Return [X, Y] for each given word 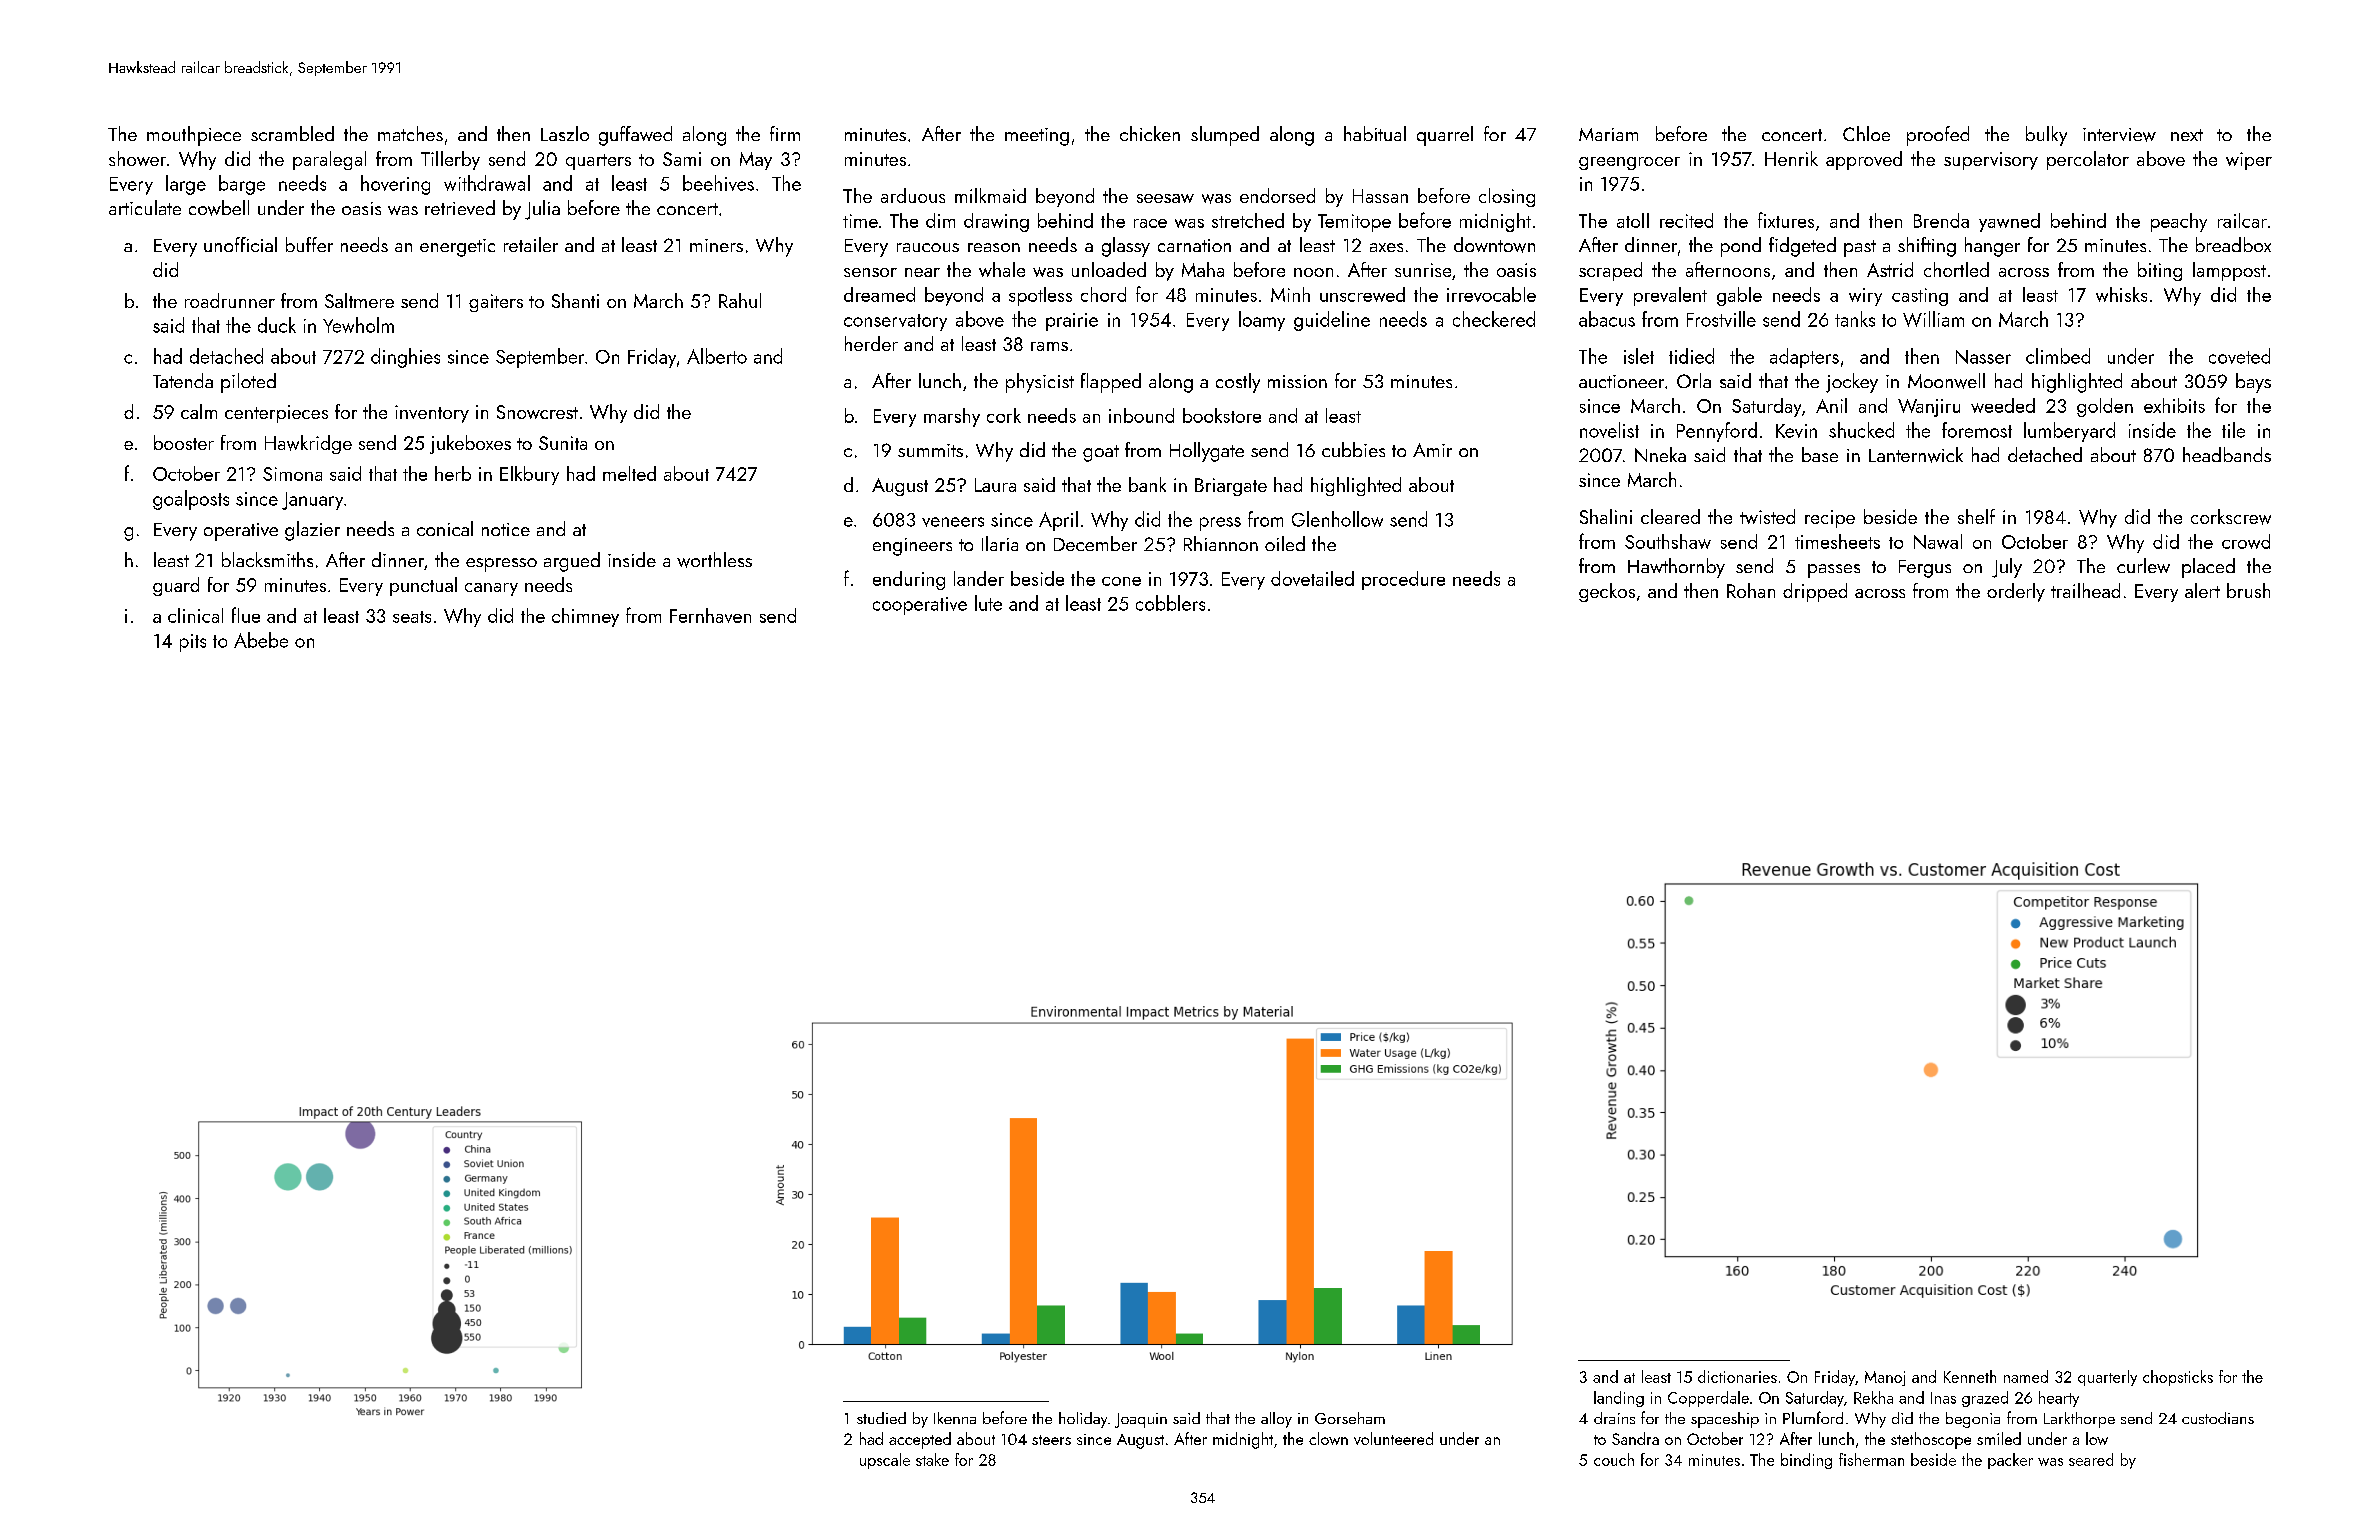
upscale [885, 1461]
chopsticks [2178, 1378]
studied [881, 1418]
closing [1507, 197]
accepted [920, 1440]
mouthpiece [194, 136]
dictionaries [1737, 1376]
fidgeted [1802, 247]
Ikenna [955, 1418]
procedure [1403, 580]
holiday [1083, 1420]
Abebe [261, 640]
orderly [2016, 592]
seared [2091, 1459]
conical [445, 528]
